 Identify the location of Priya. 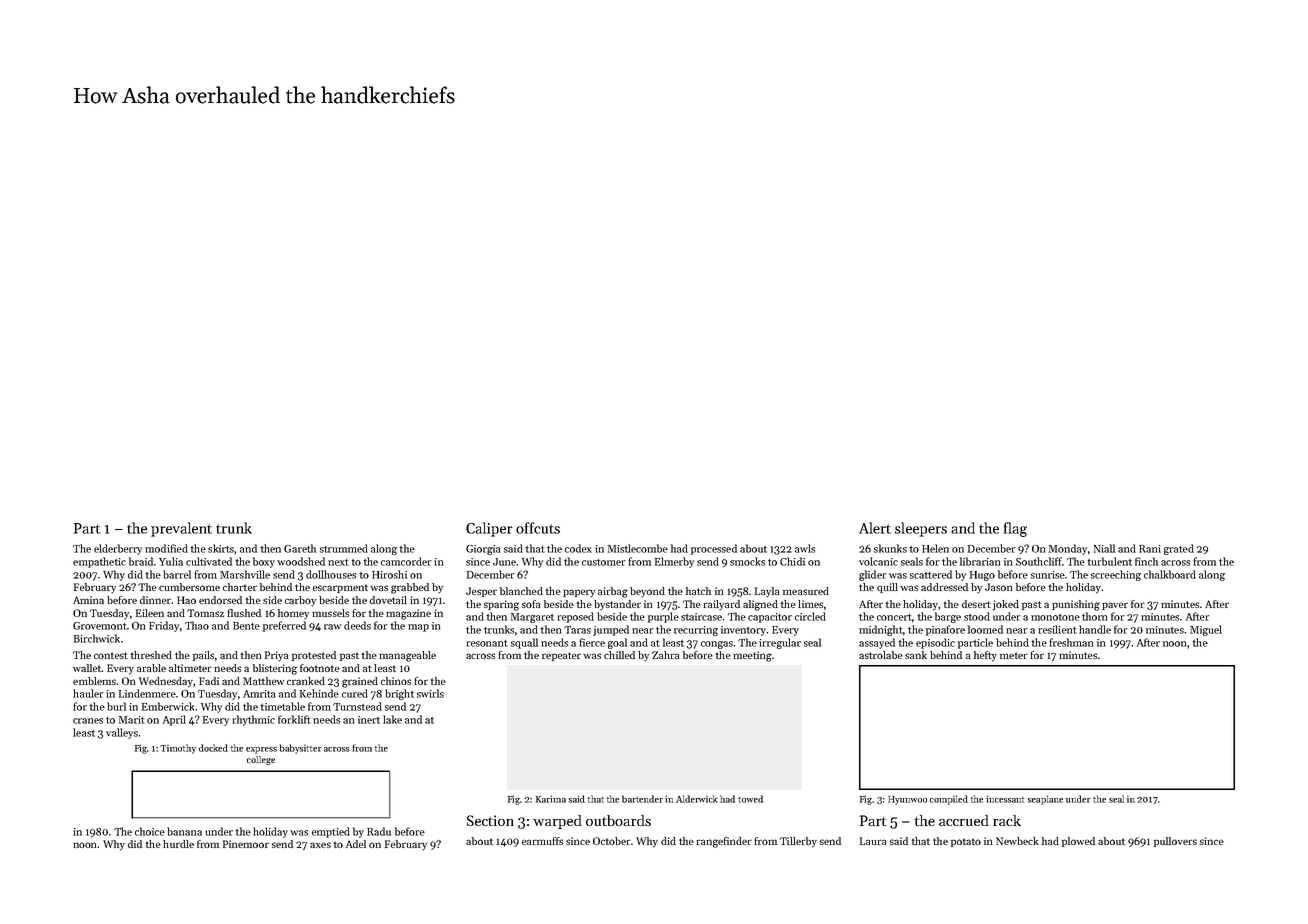
(277, 656).
